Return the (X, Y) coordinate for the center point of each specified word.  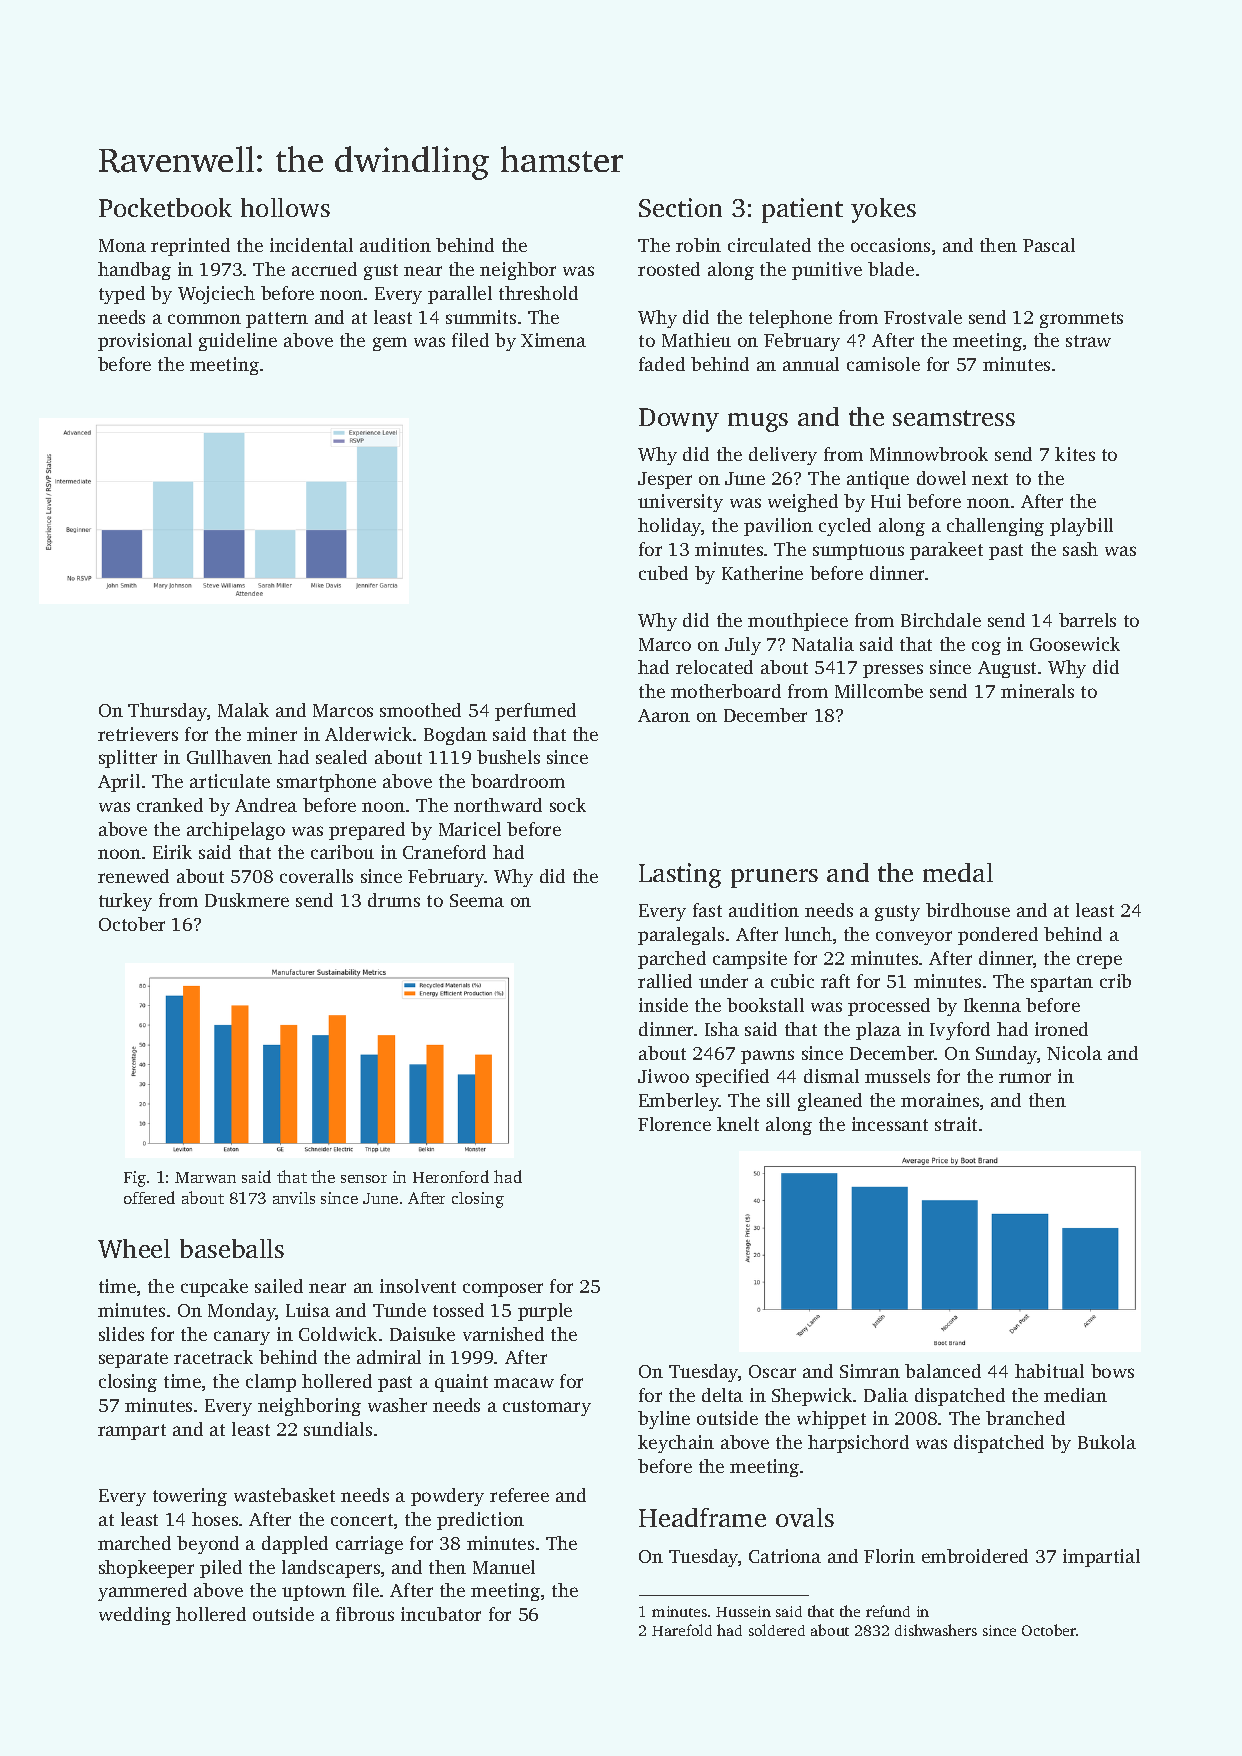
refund (888, 1611)
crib (1115, 981)
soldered (777, 1630)
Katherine (762, 573)
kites (1075, 454)
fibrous (365, 1614)
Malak (243, 710)
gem (390, 344)
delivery (783, 456)
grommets (1081, 320)
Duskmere (247, 900)
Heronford (451, 1176)
